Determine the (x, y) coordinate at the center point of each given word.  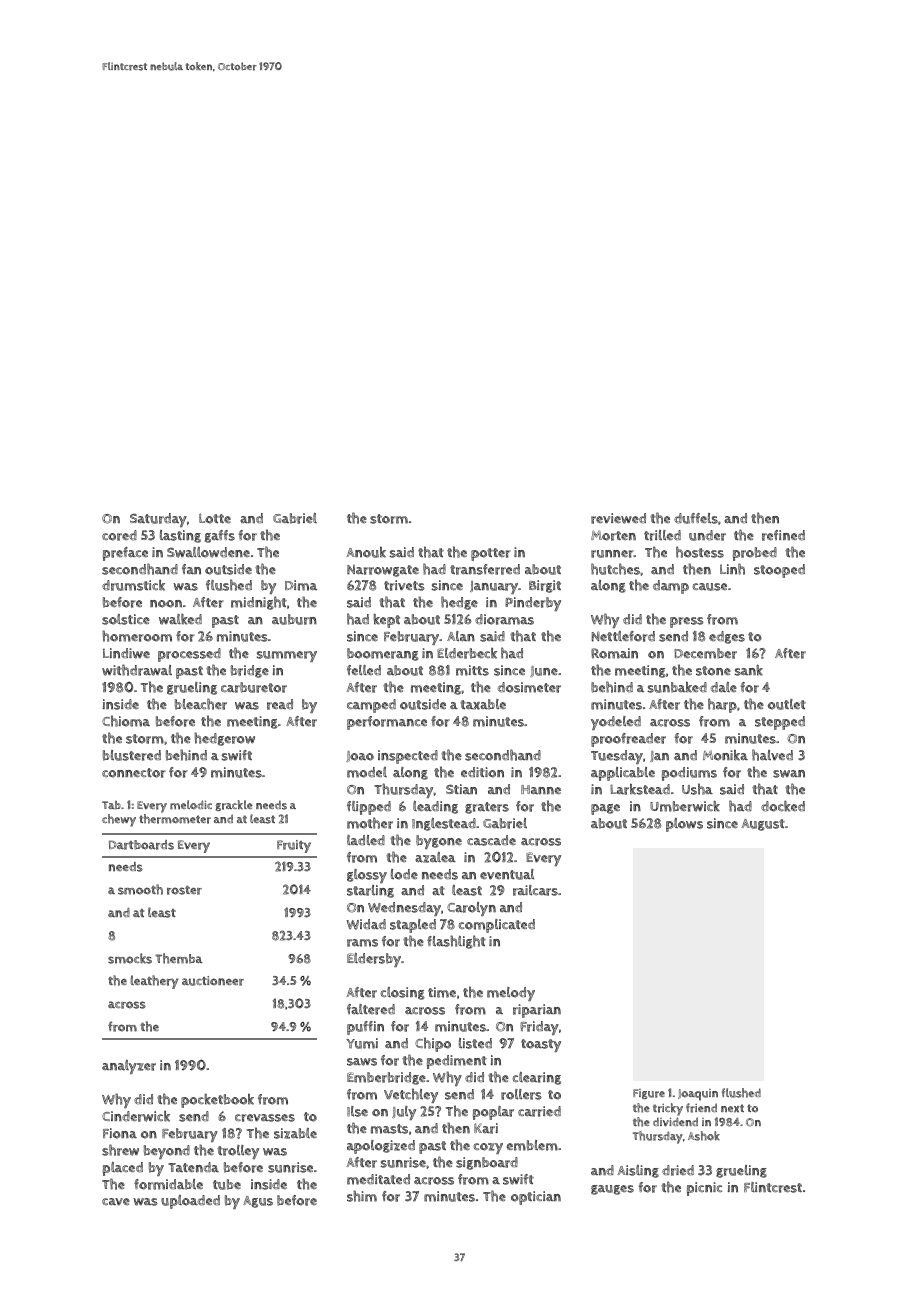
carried (539, 1111)
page (605, 809)
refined (783, 535)
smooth (140, 889)
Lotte (215, 518)
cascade (491, 840)
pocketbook (217, 1100)
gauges (612, 1190)
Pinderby (533, 604)
